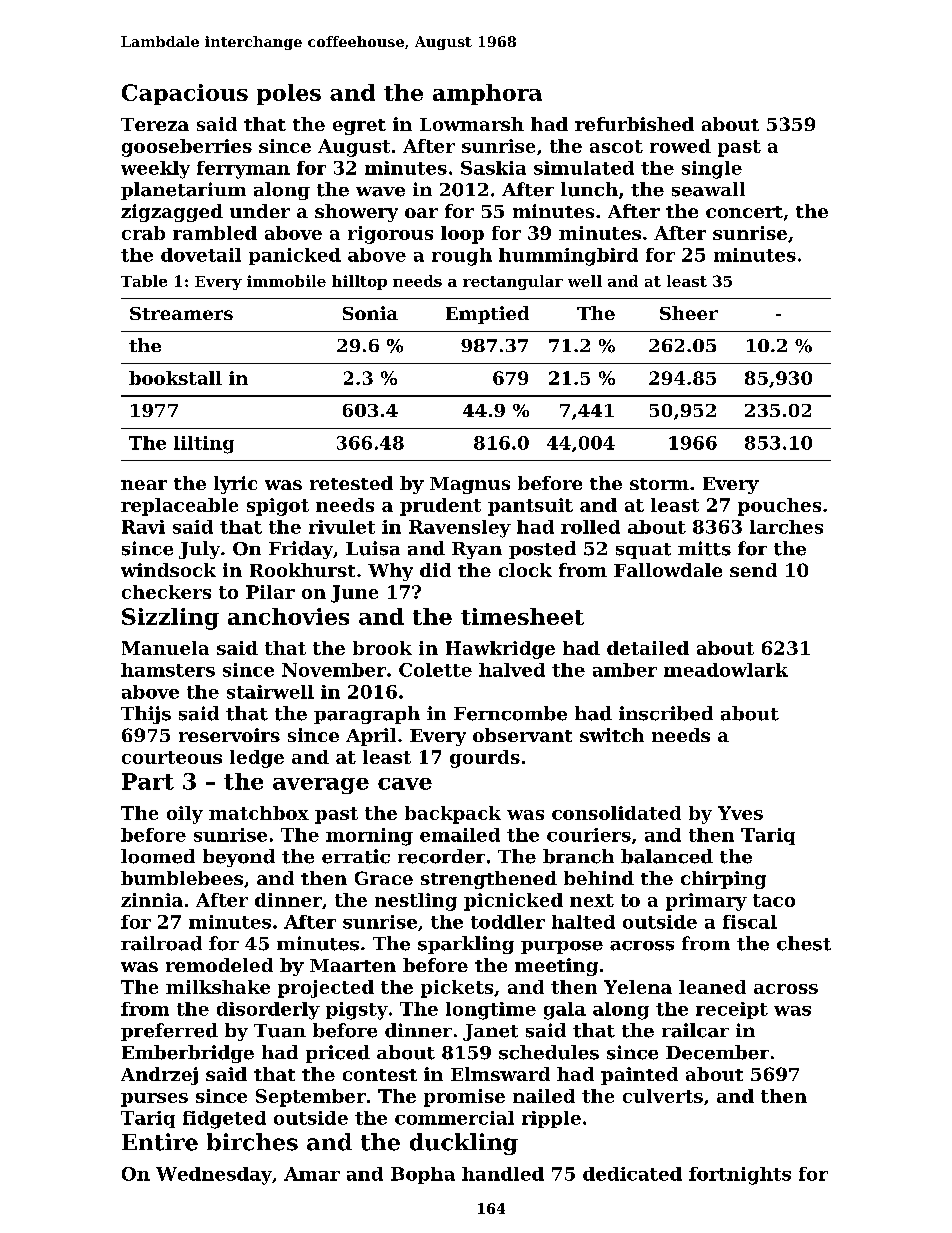 This screenshot has width=952, height=1233. I want to click on rowed, so click(680, 146).
